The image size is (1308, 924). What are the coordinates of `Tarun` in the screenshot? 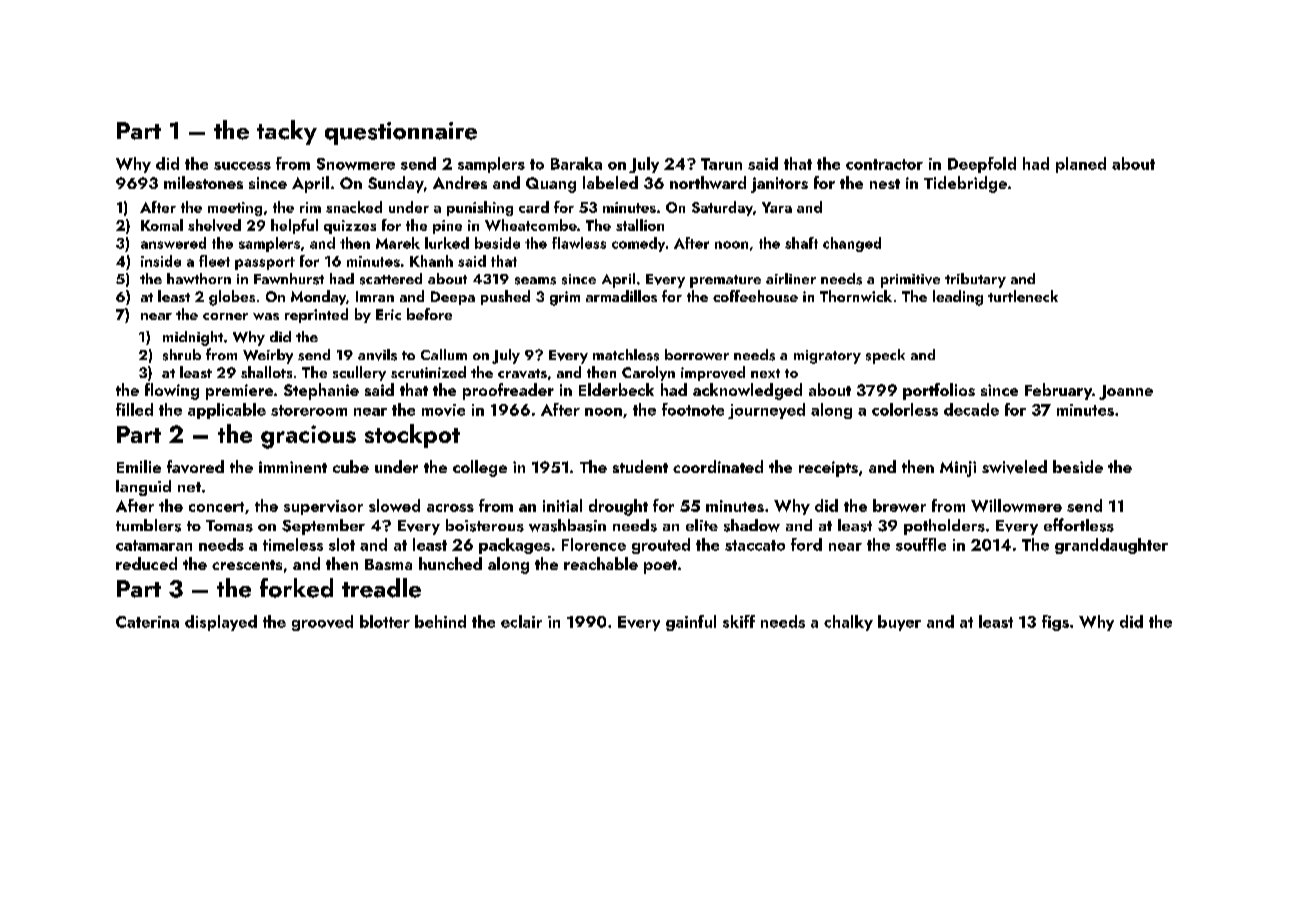 It's located at (721, 164).
